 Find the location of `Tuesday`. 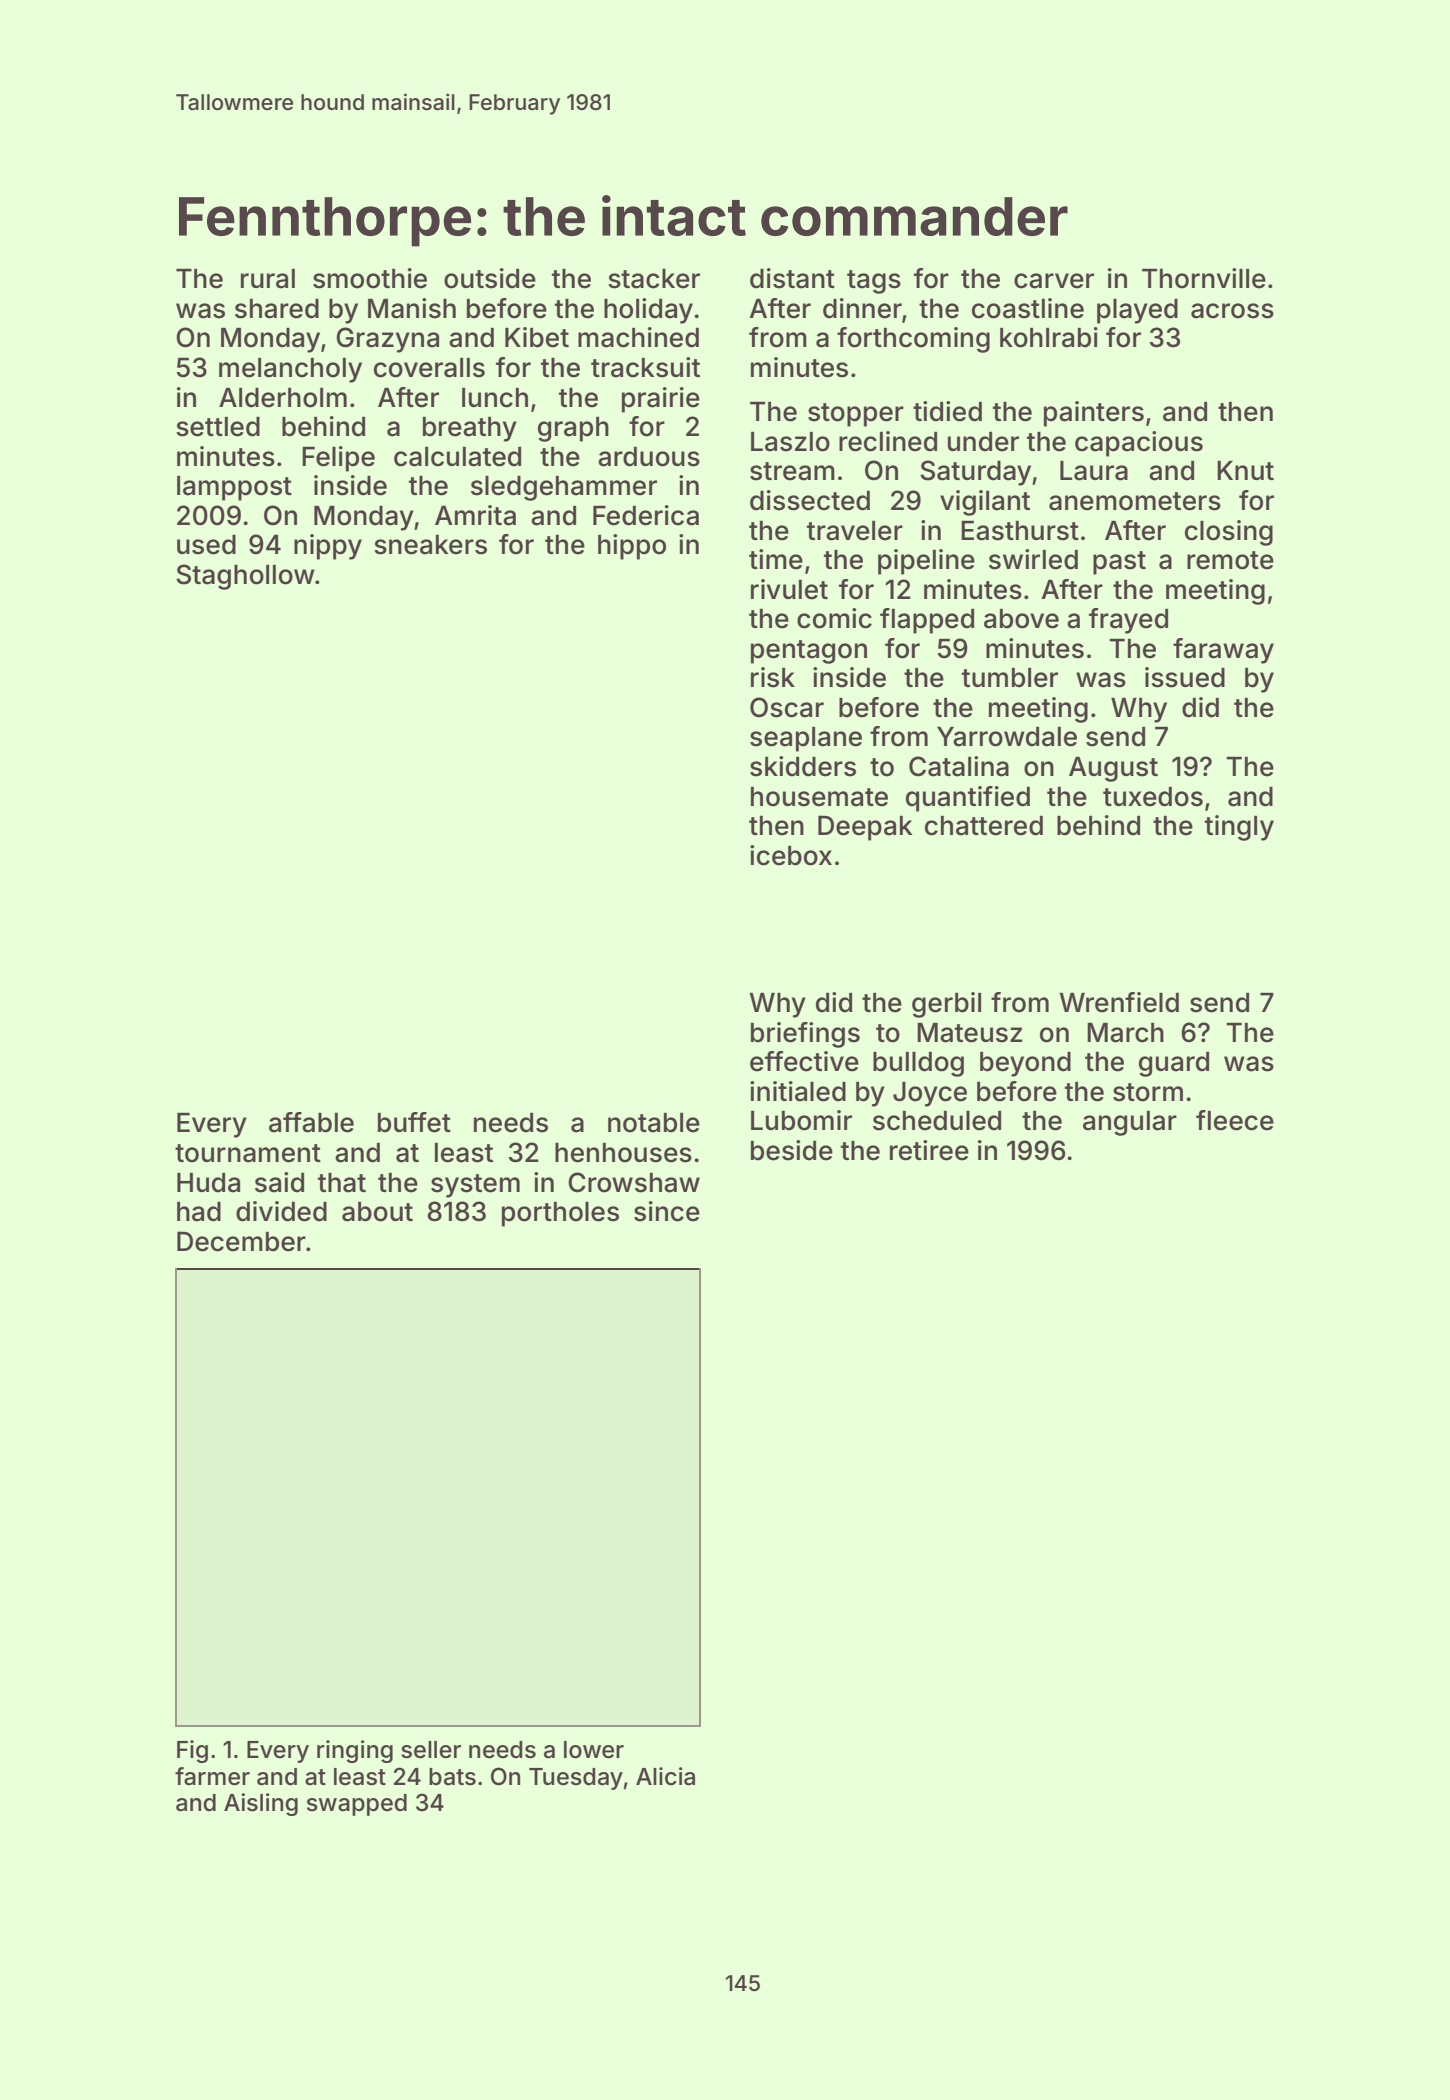

Tuesday is located at coordinates (576, 1779).
